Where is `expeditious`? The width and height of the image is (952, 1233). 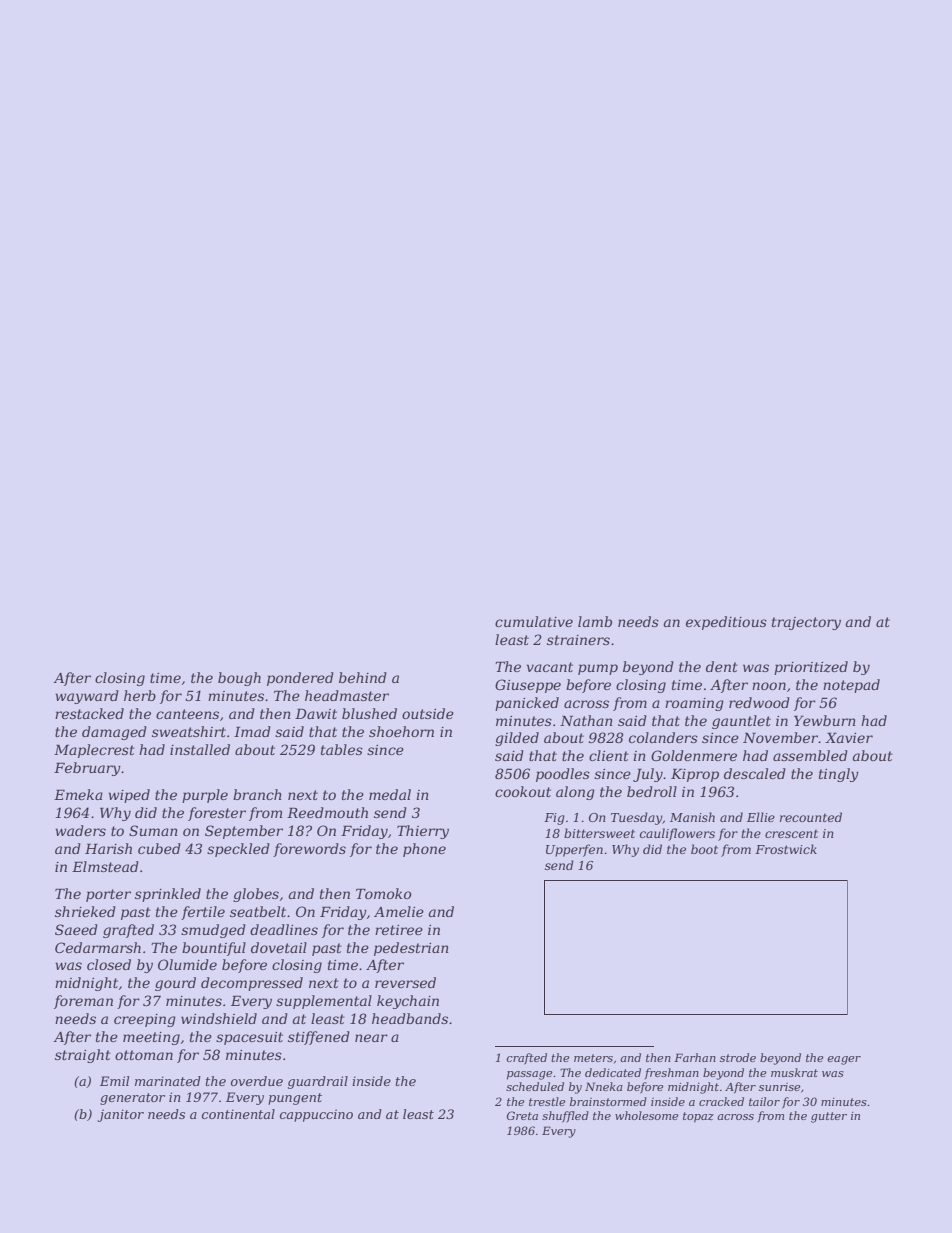 expeditious is located at coordinates (726, 623).
